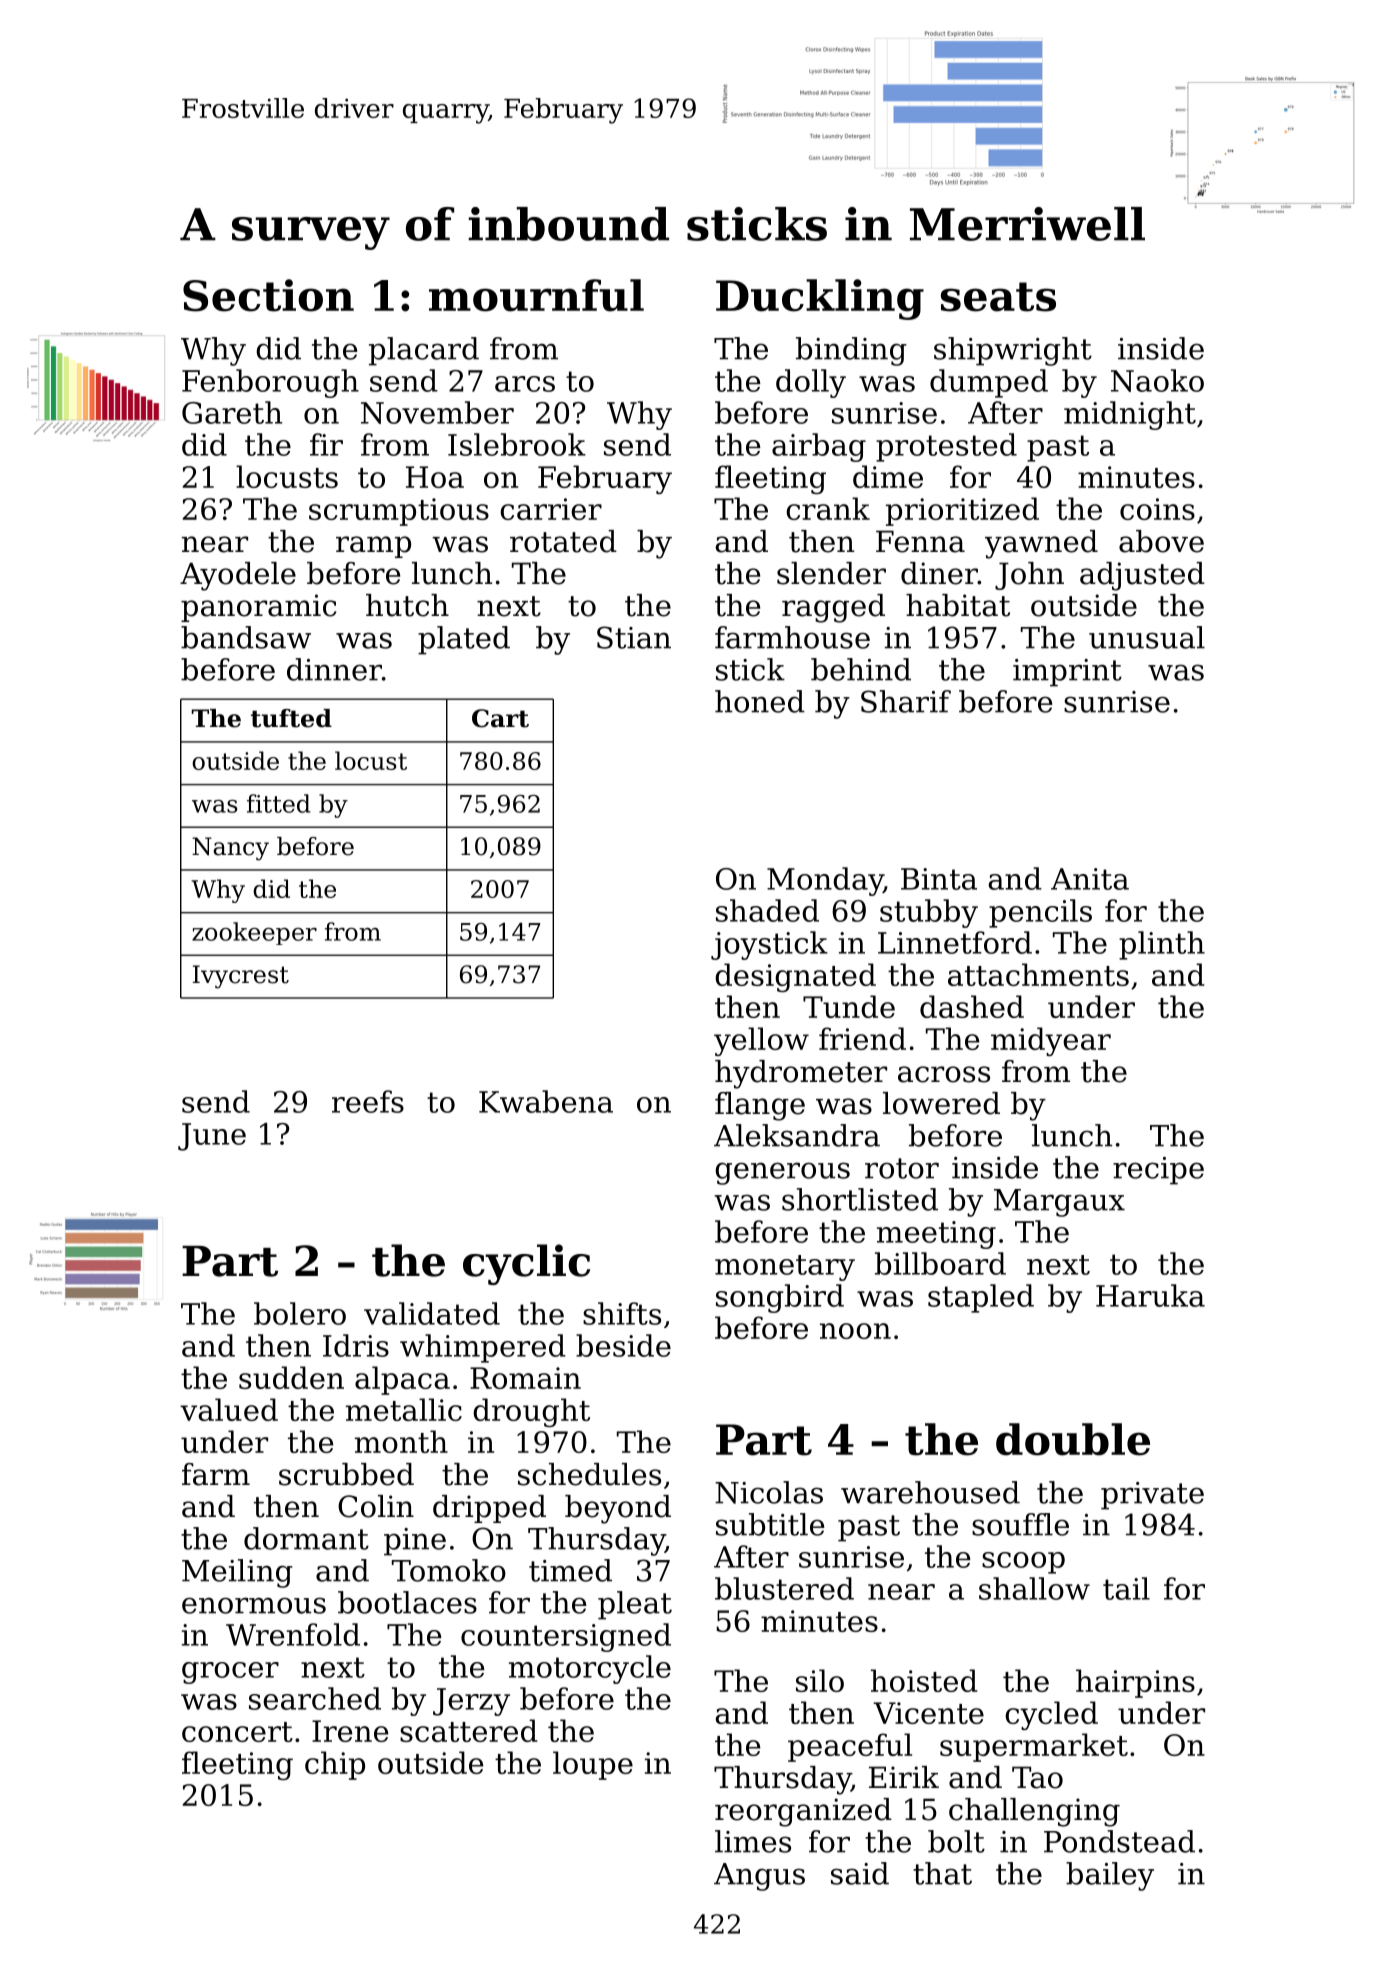  I want to click on metallic, so click(404, 1409).
